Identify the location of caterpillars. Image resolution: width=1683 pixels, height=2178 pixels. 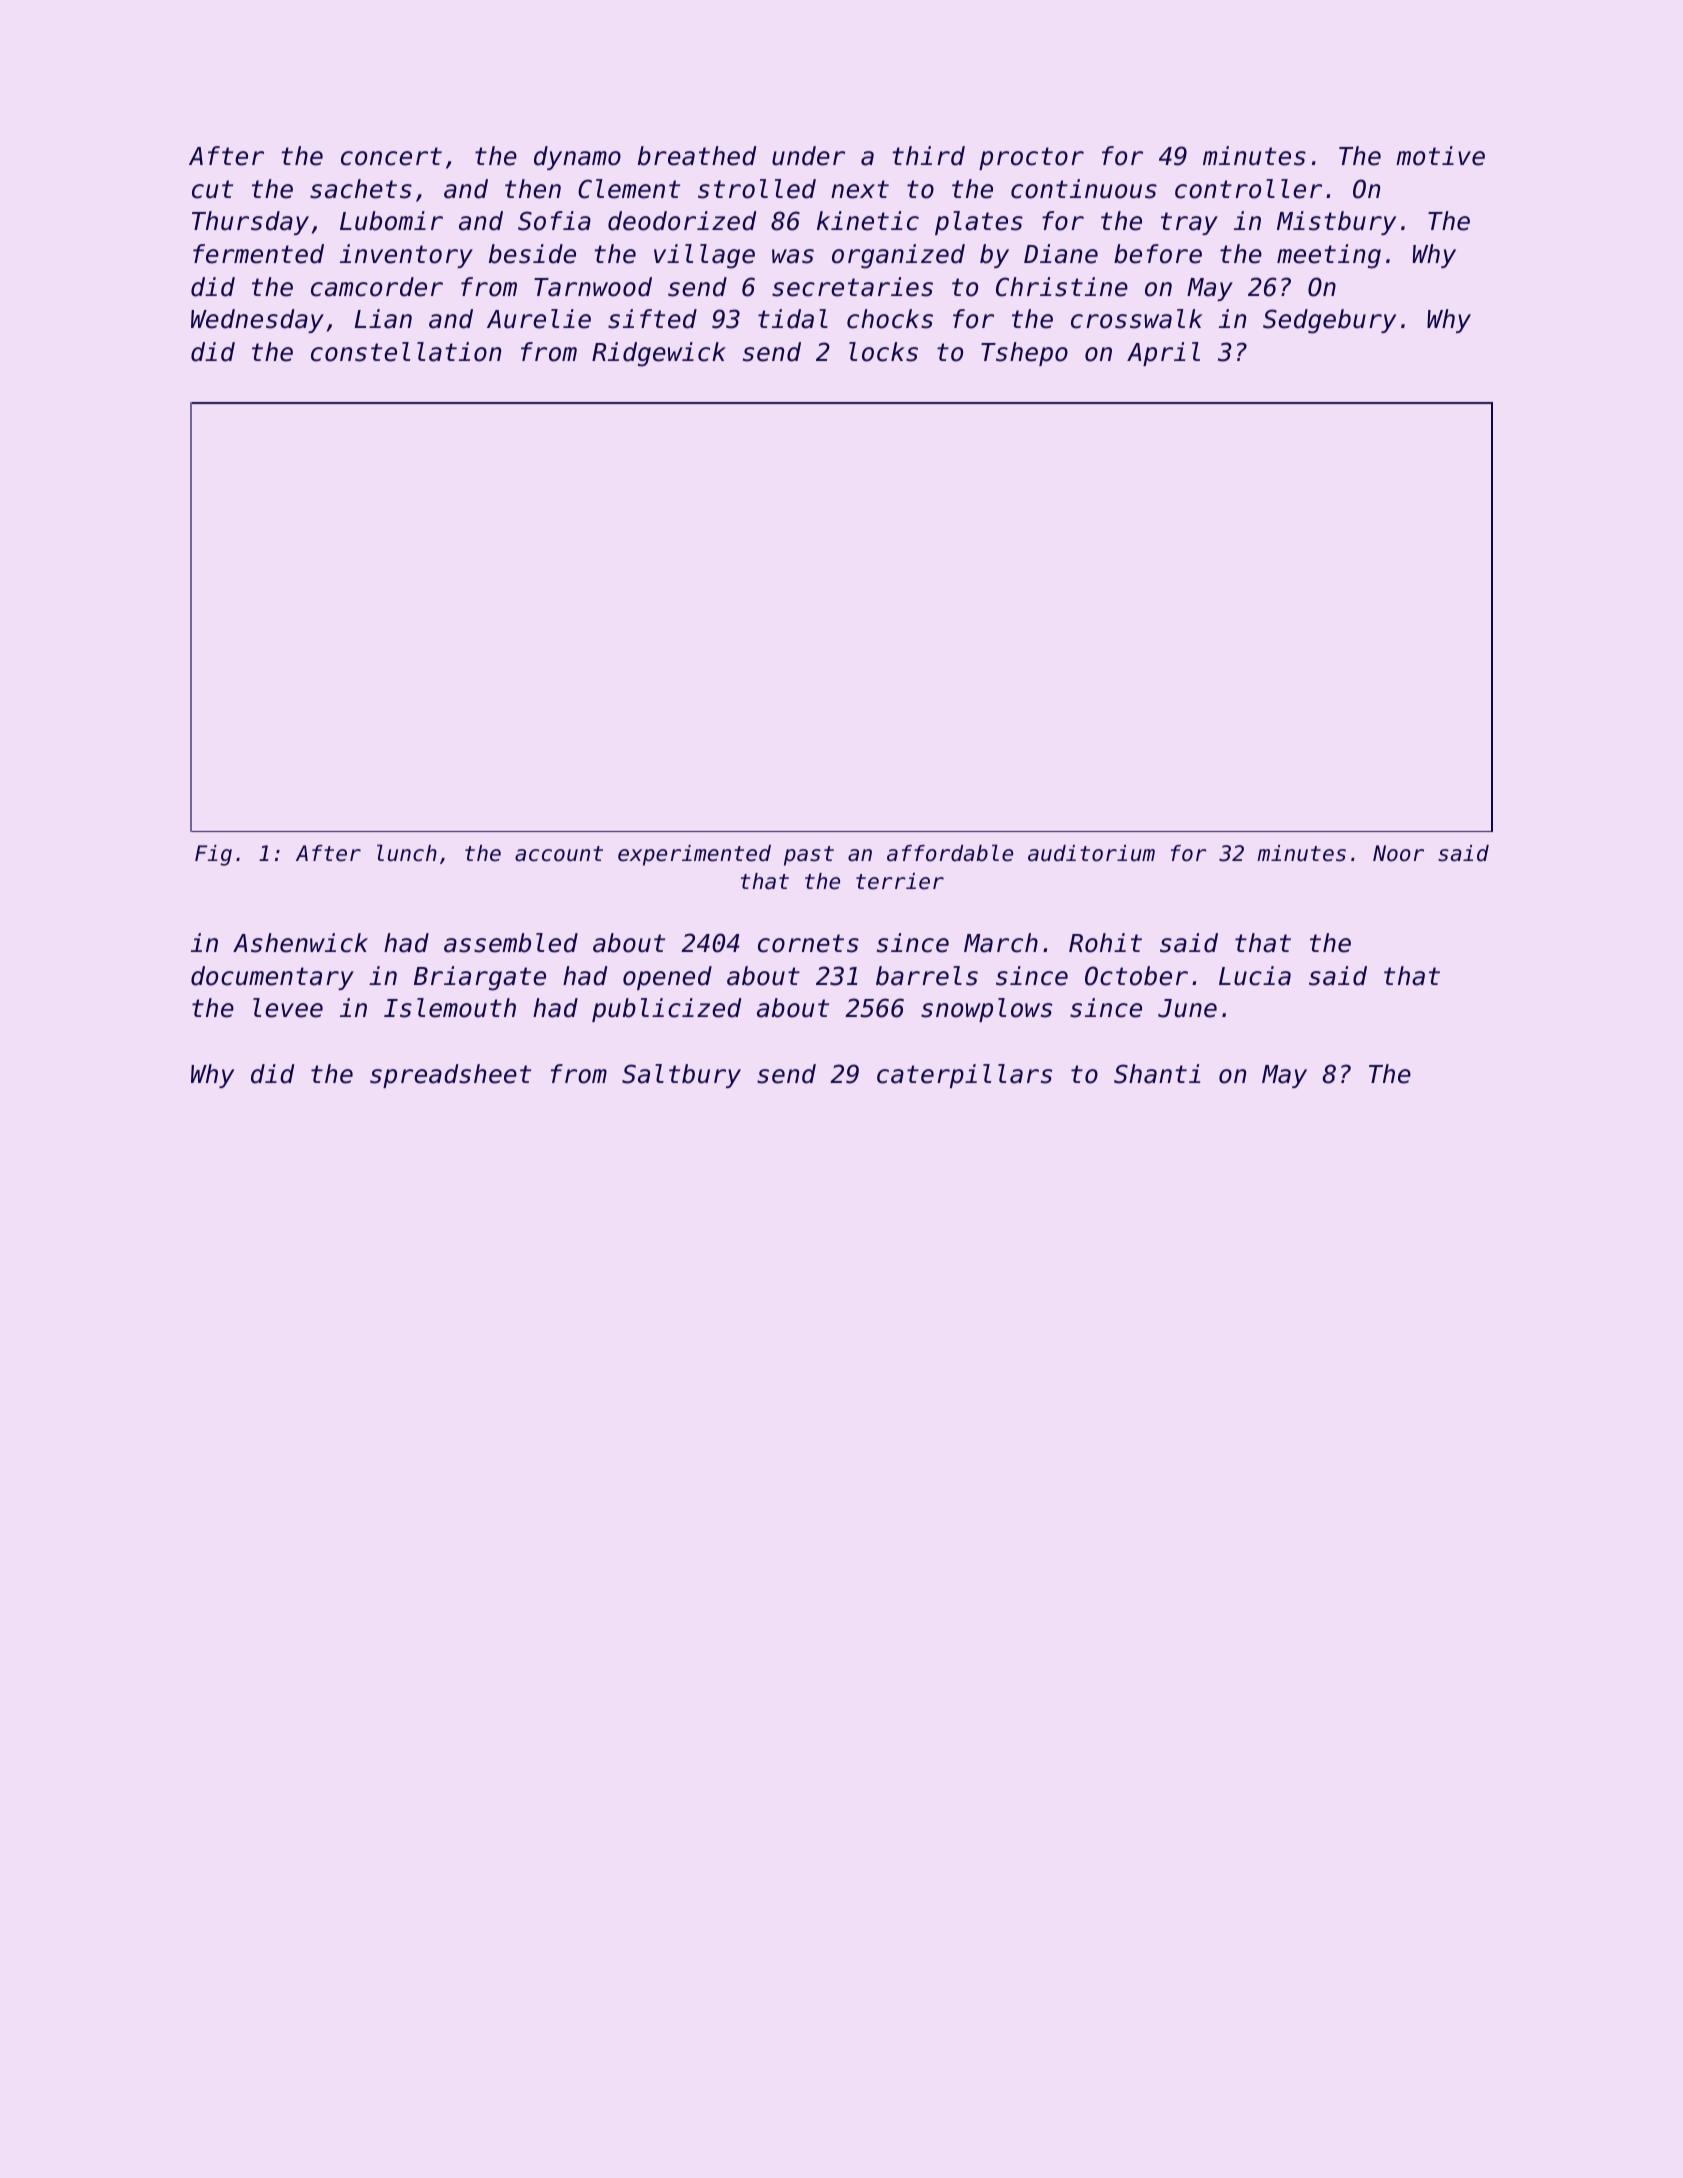
(964, 1076).
